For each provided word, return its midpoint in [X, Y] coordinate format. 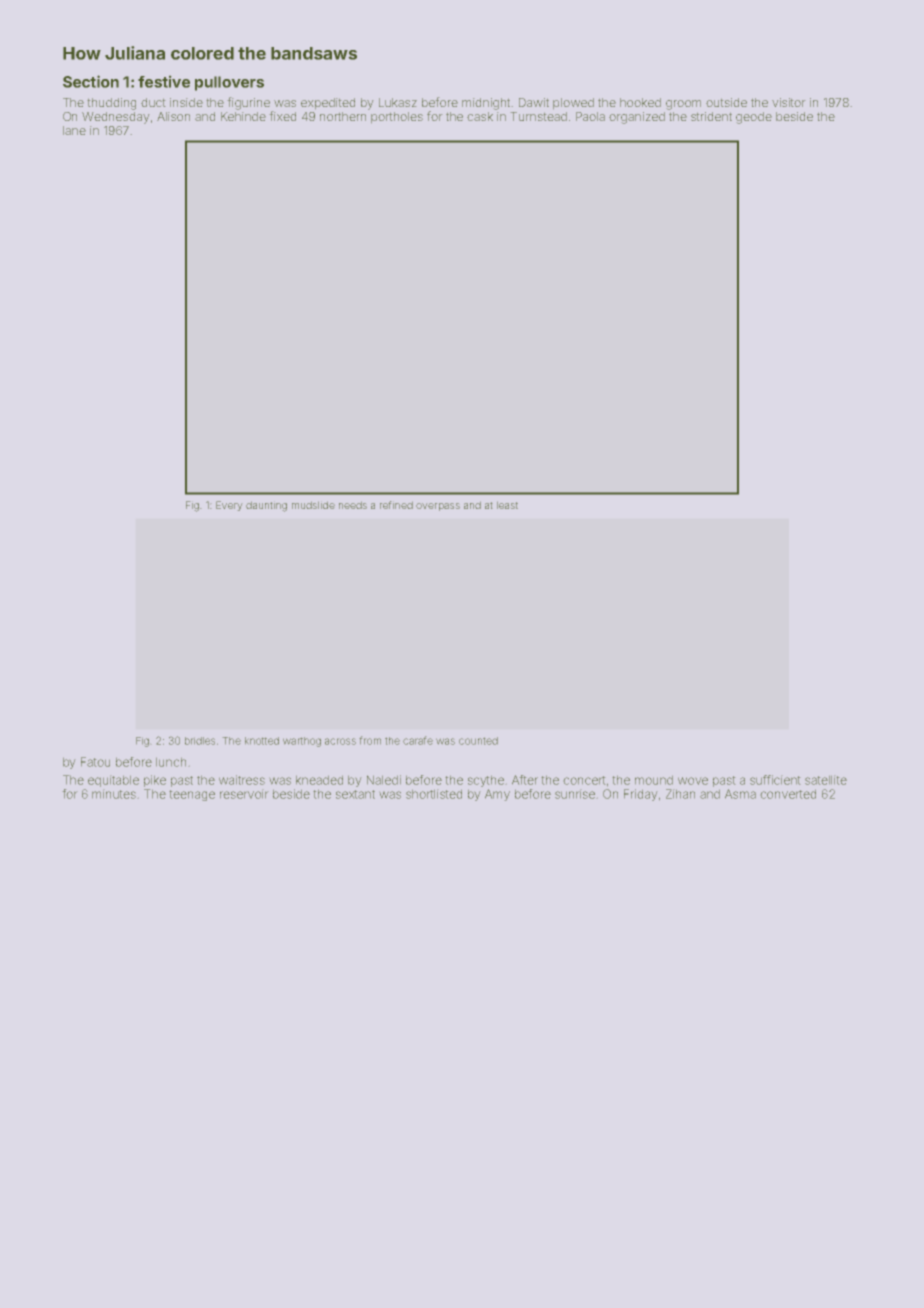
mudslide [313, 505]
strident [711, 116]
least [507, 505]
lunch [171, 762]
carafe [418, 740]
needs [353, 505]
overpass [438, 507]
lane [74, 130]
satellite [826, 780]
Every [229, 506]
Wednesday [116, 118]
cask [480, 116]
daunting [266, 506]
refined [396, 505]
